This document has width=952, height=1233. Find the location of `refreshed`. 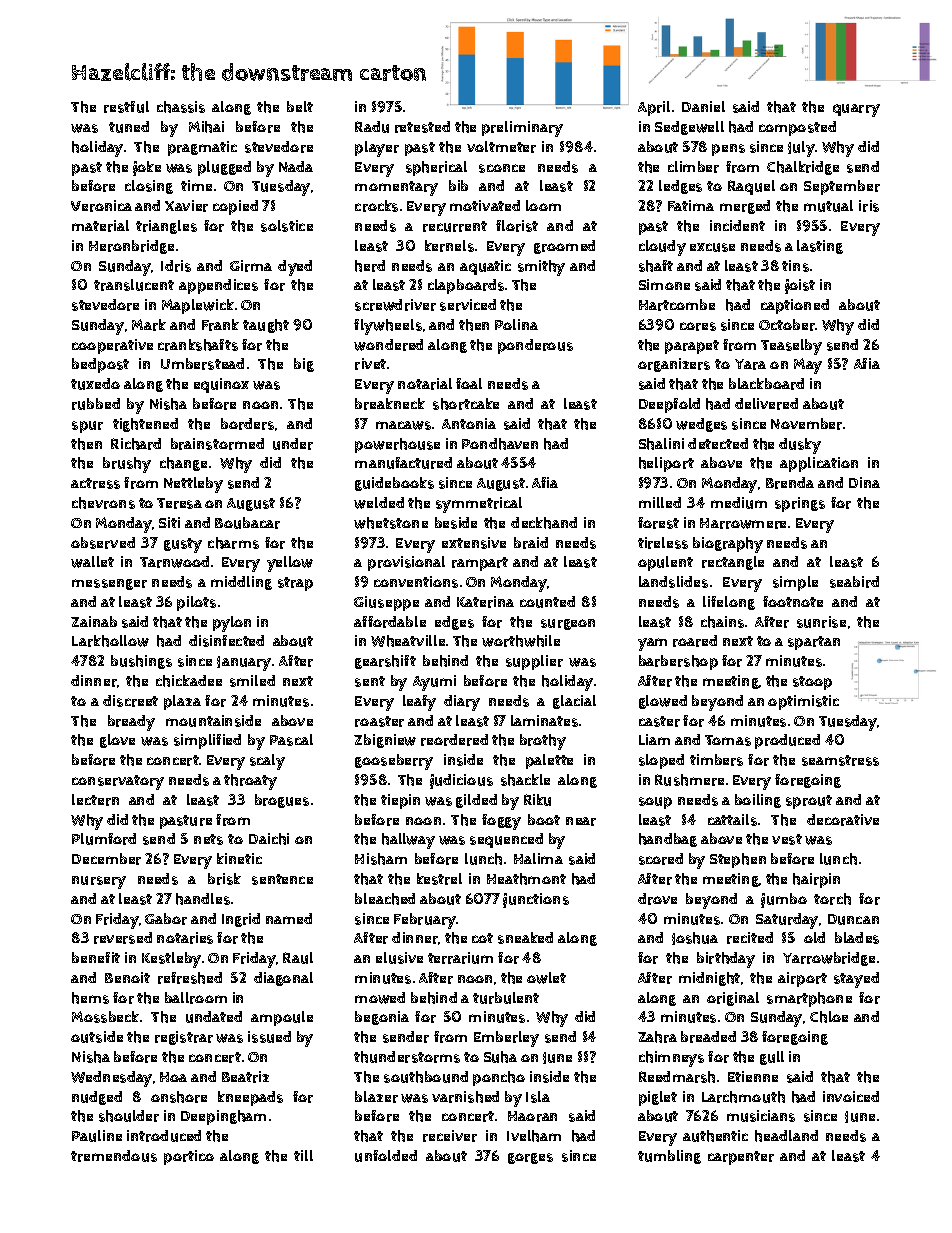

refreshed is located at coordinates (190, 978).
